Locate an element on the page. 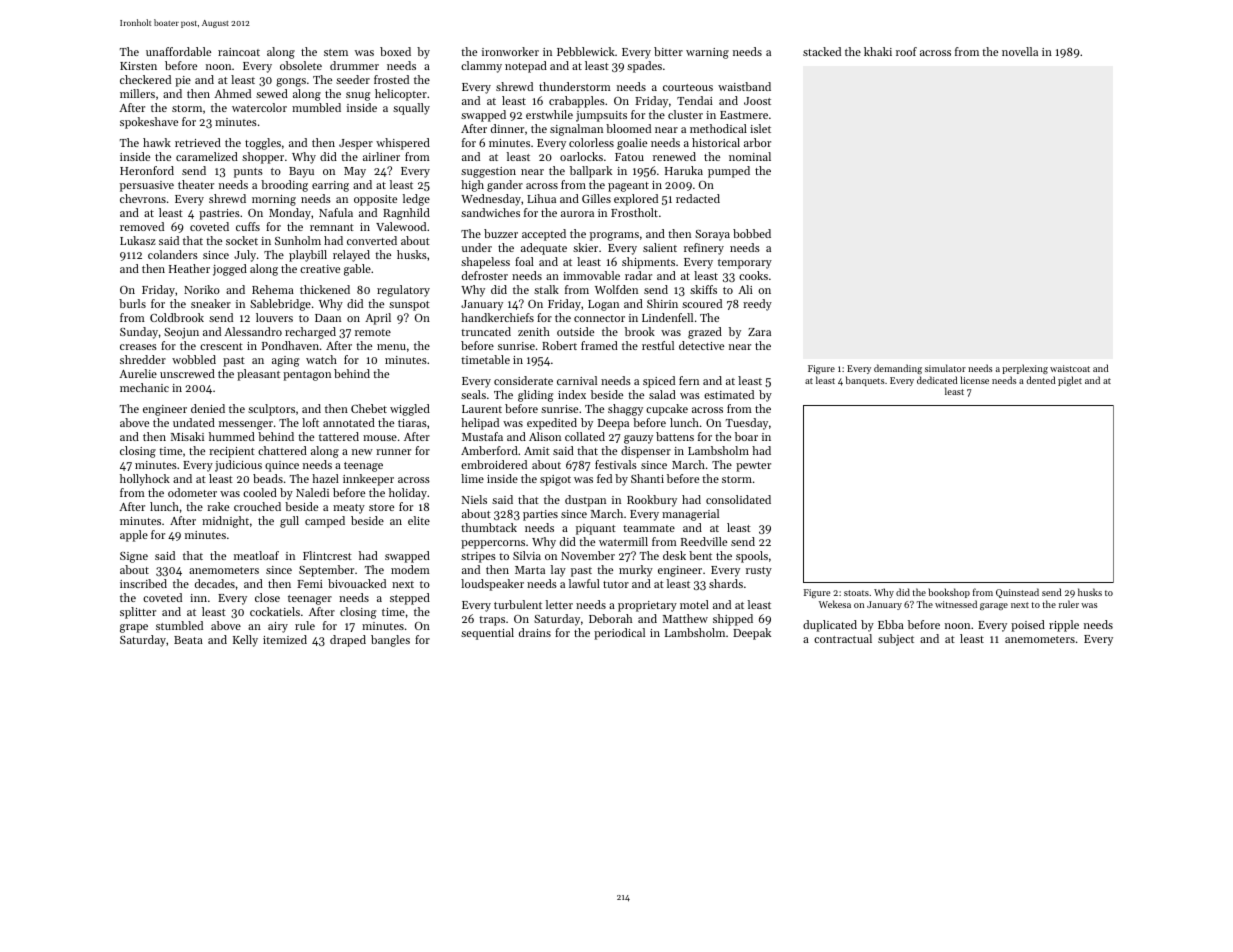 The image size is (1233, 952). immovable is located at coordinates (591, 275).
